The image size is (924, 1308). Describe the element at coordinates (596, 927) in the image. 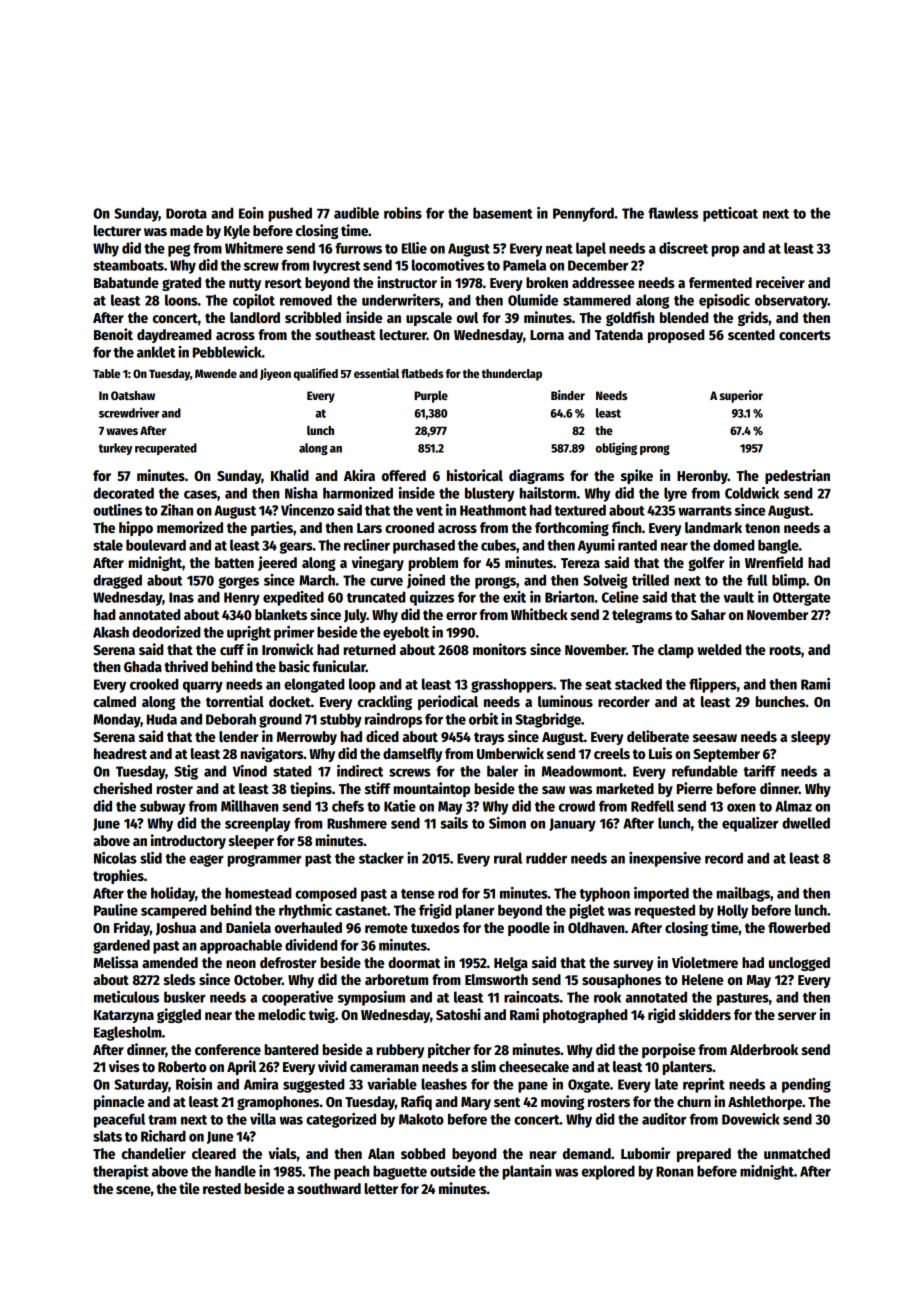

I see `Oldhaven` at that location.
